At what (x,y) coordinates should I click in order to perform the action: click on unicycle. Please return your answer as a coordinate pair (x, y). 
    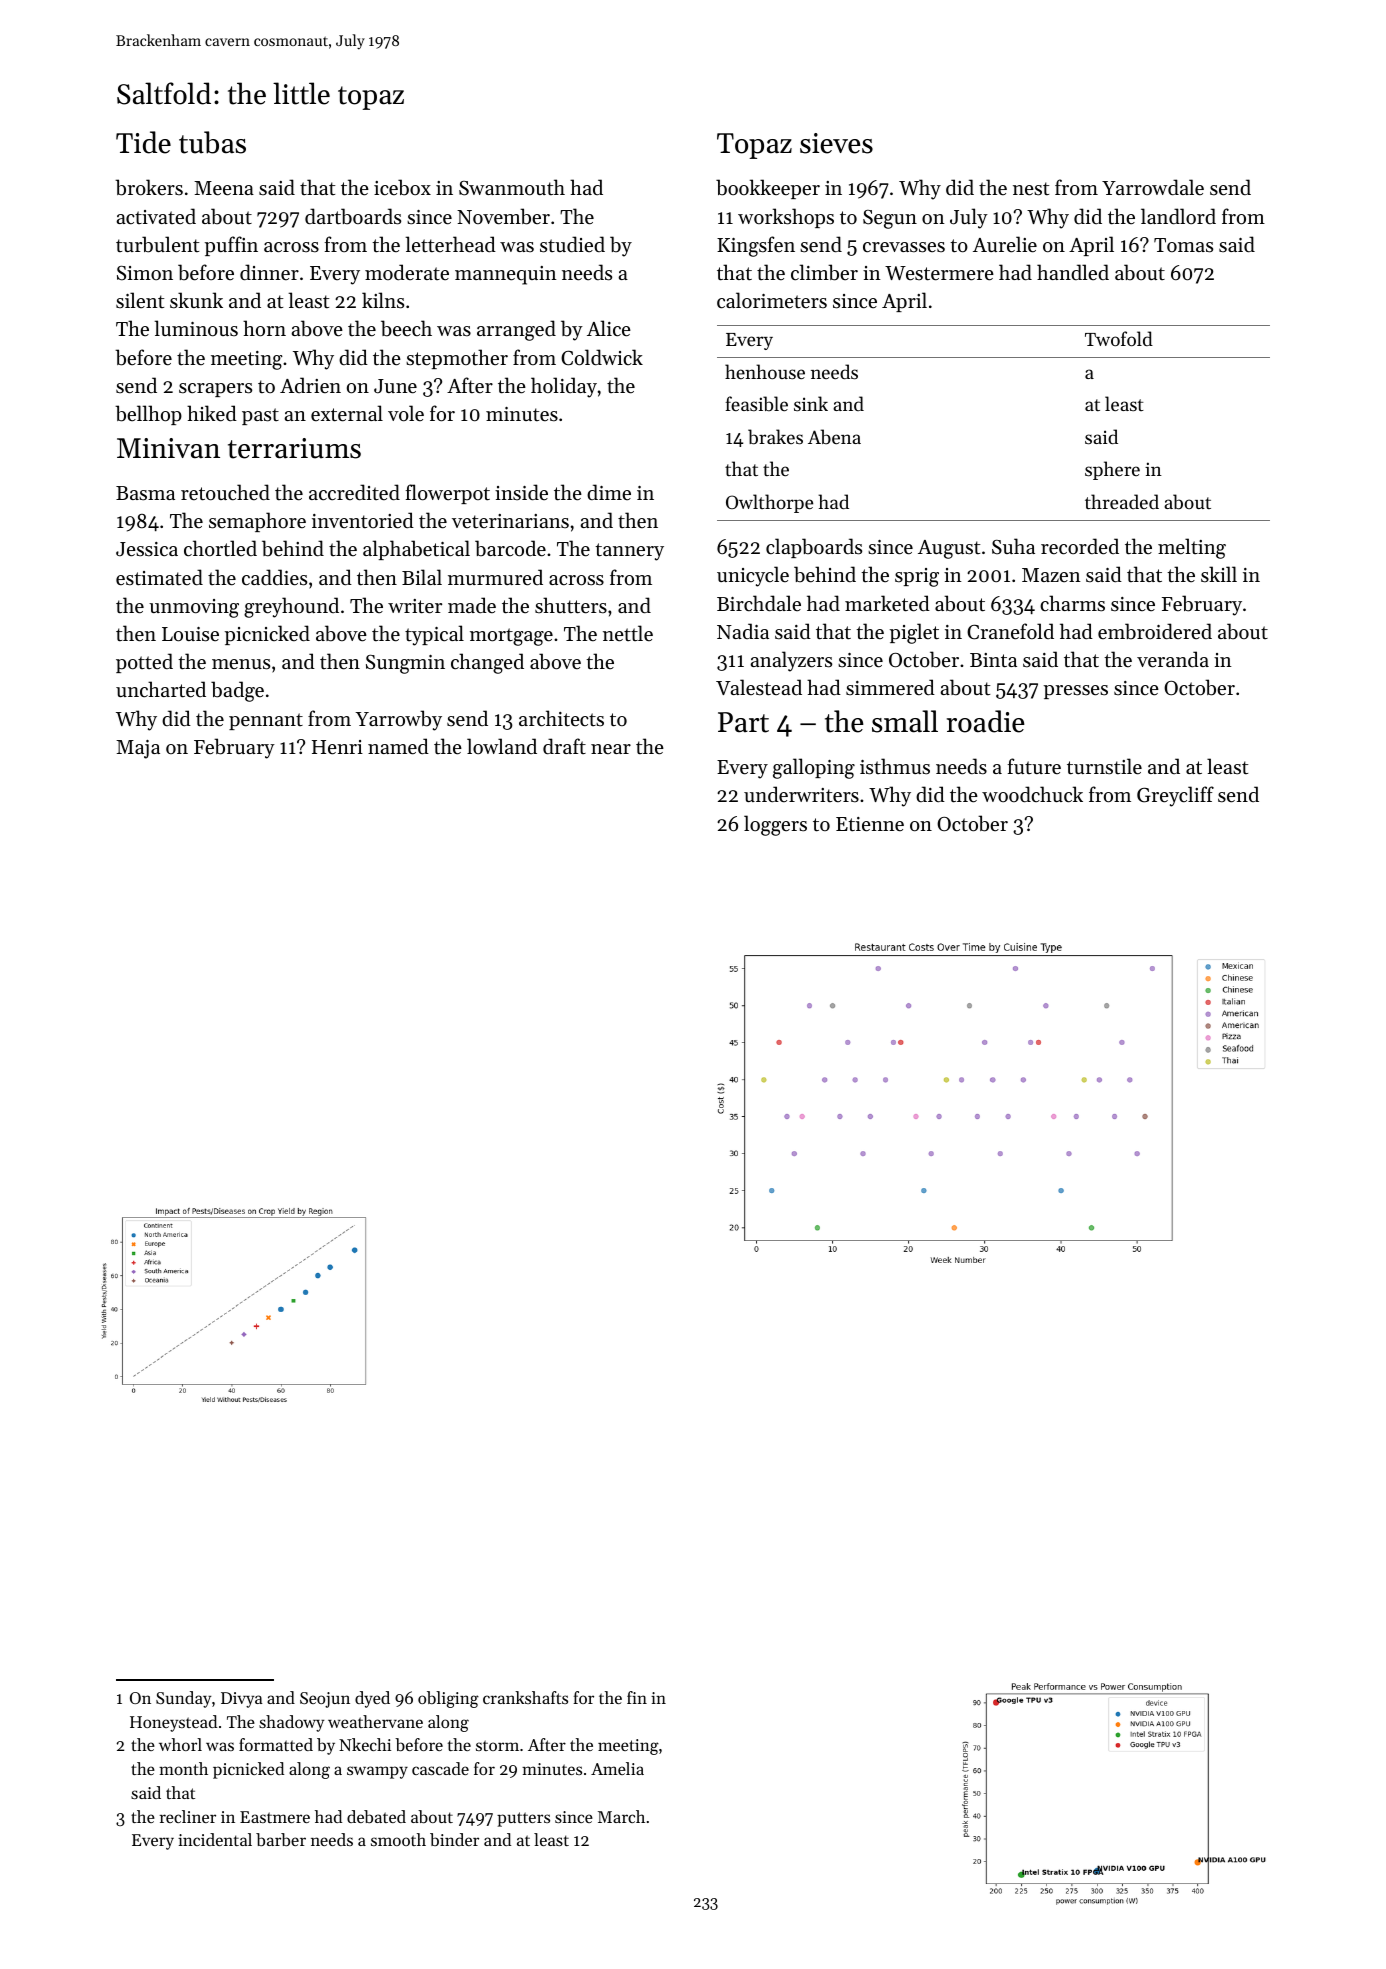
    Looking at the image, I should click on (753, 576).
